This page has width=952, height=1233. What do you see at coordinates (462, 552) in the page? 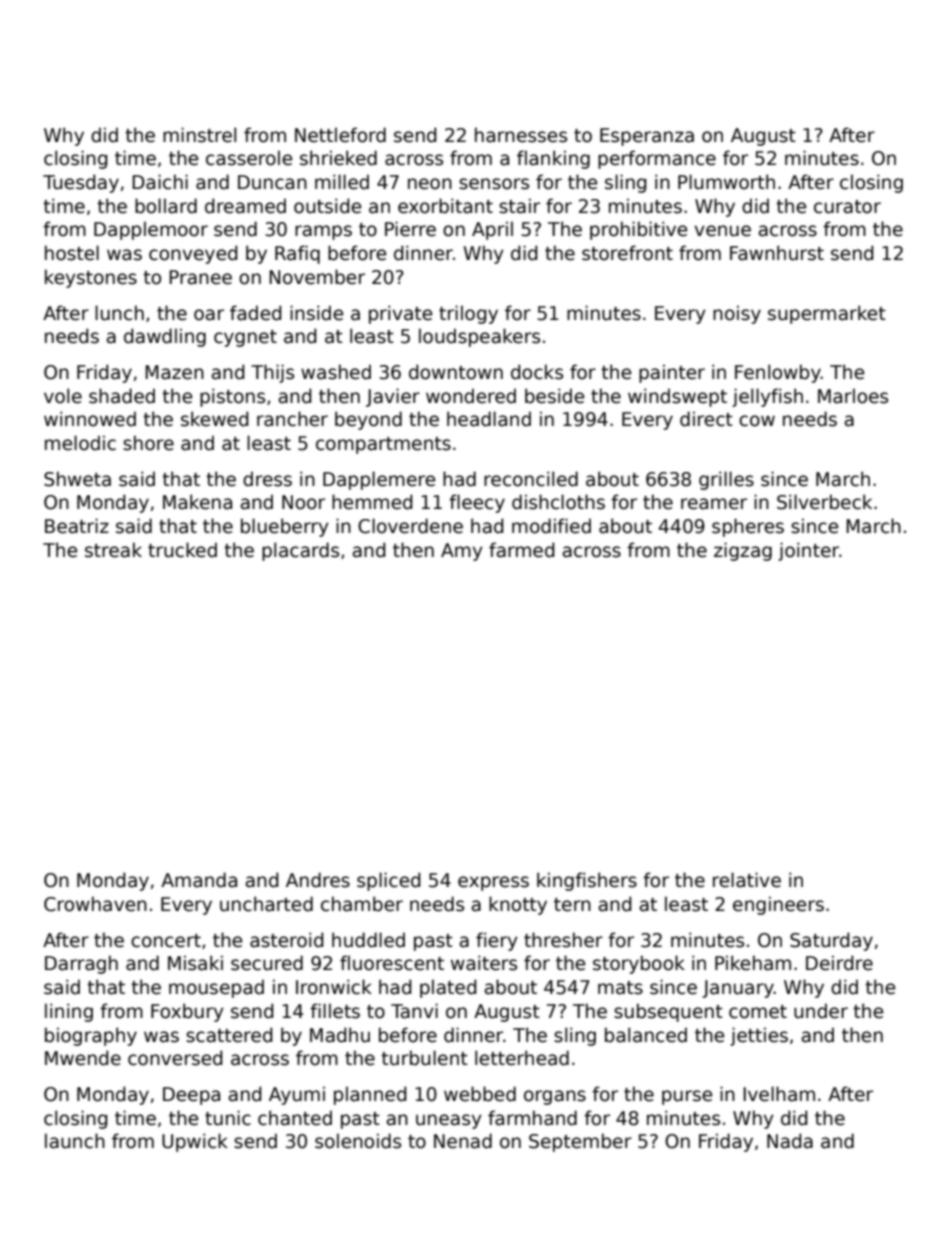
I see `Amy` at bounding box center [462, 552].
